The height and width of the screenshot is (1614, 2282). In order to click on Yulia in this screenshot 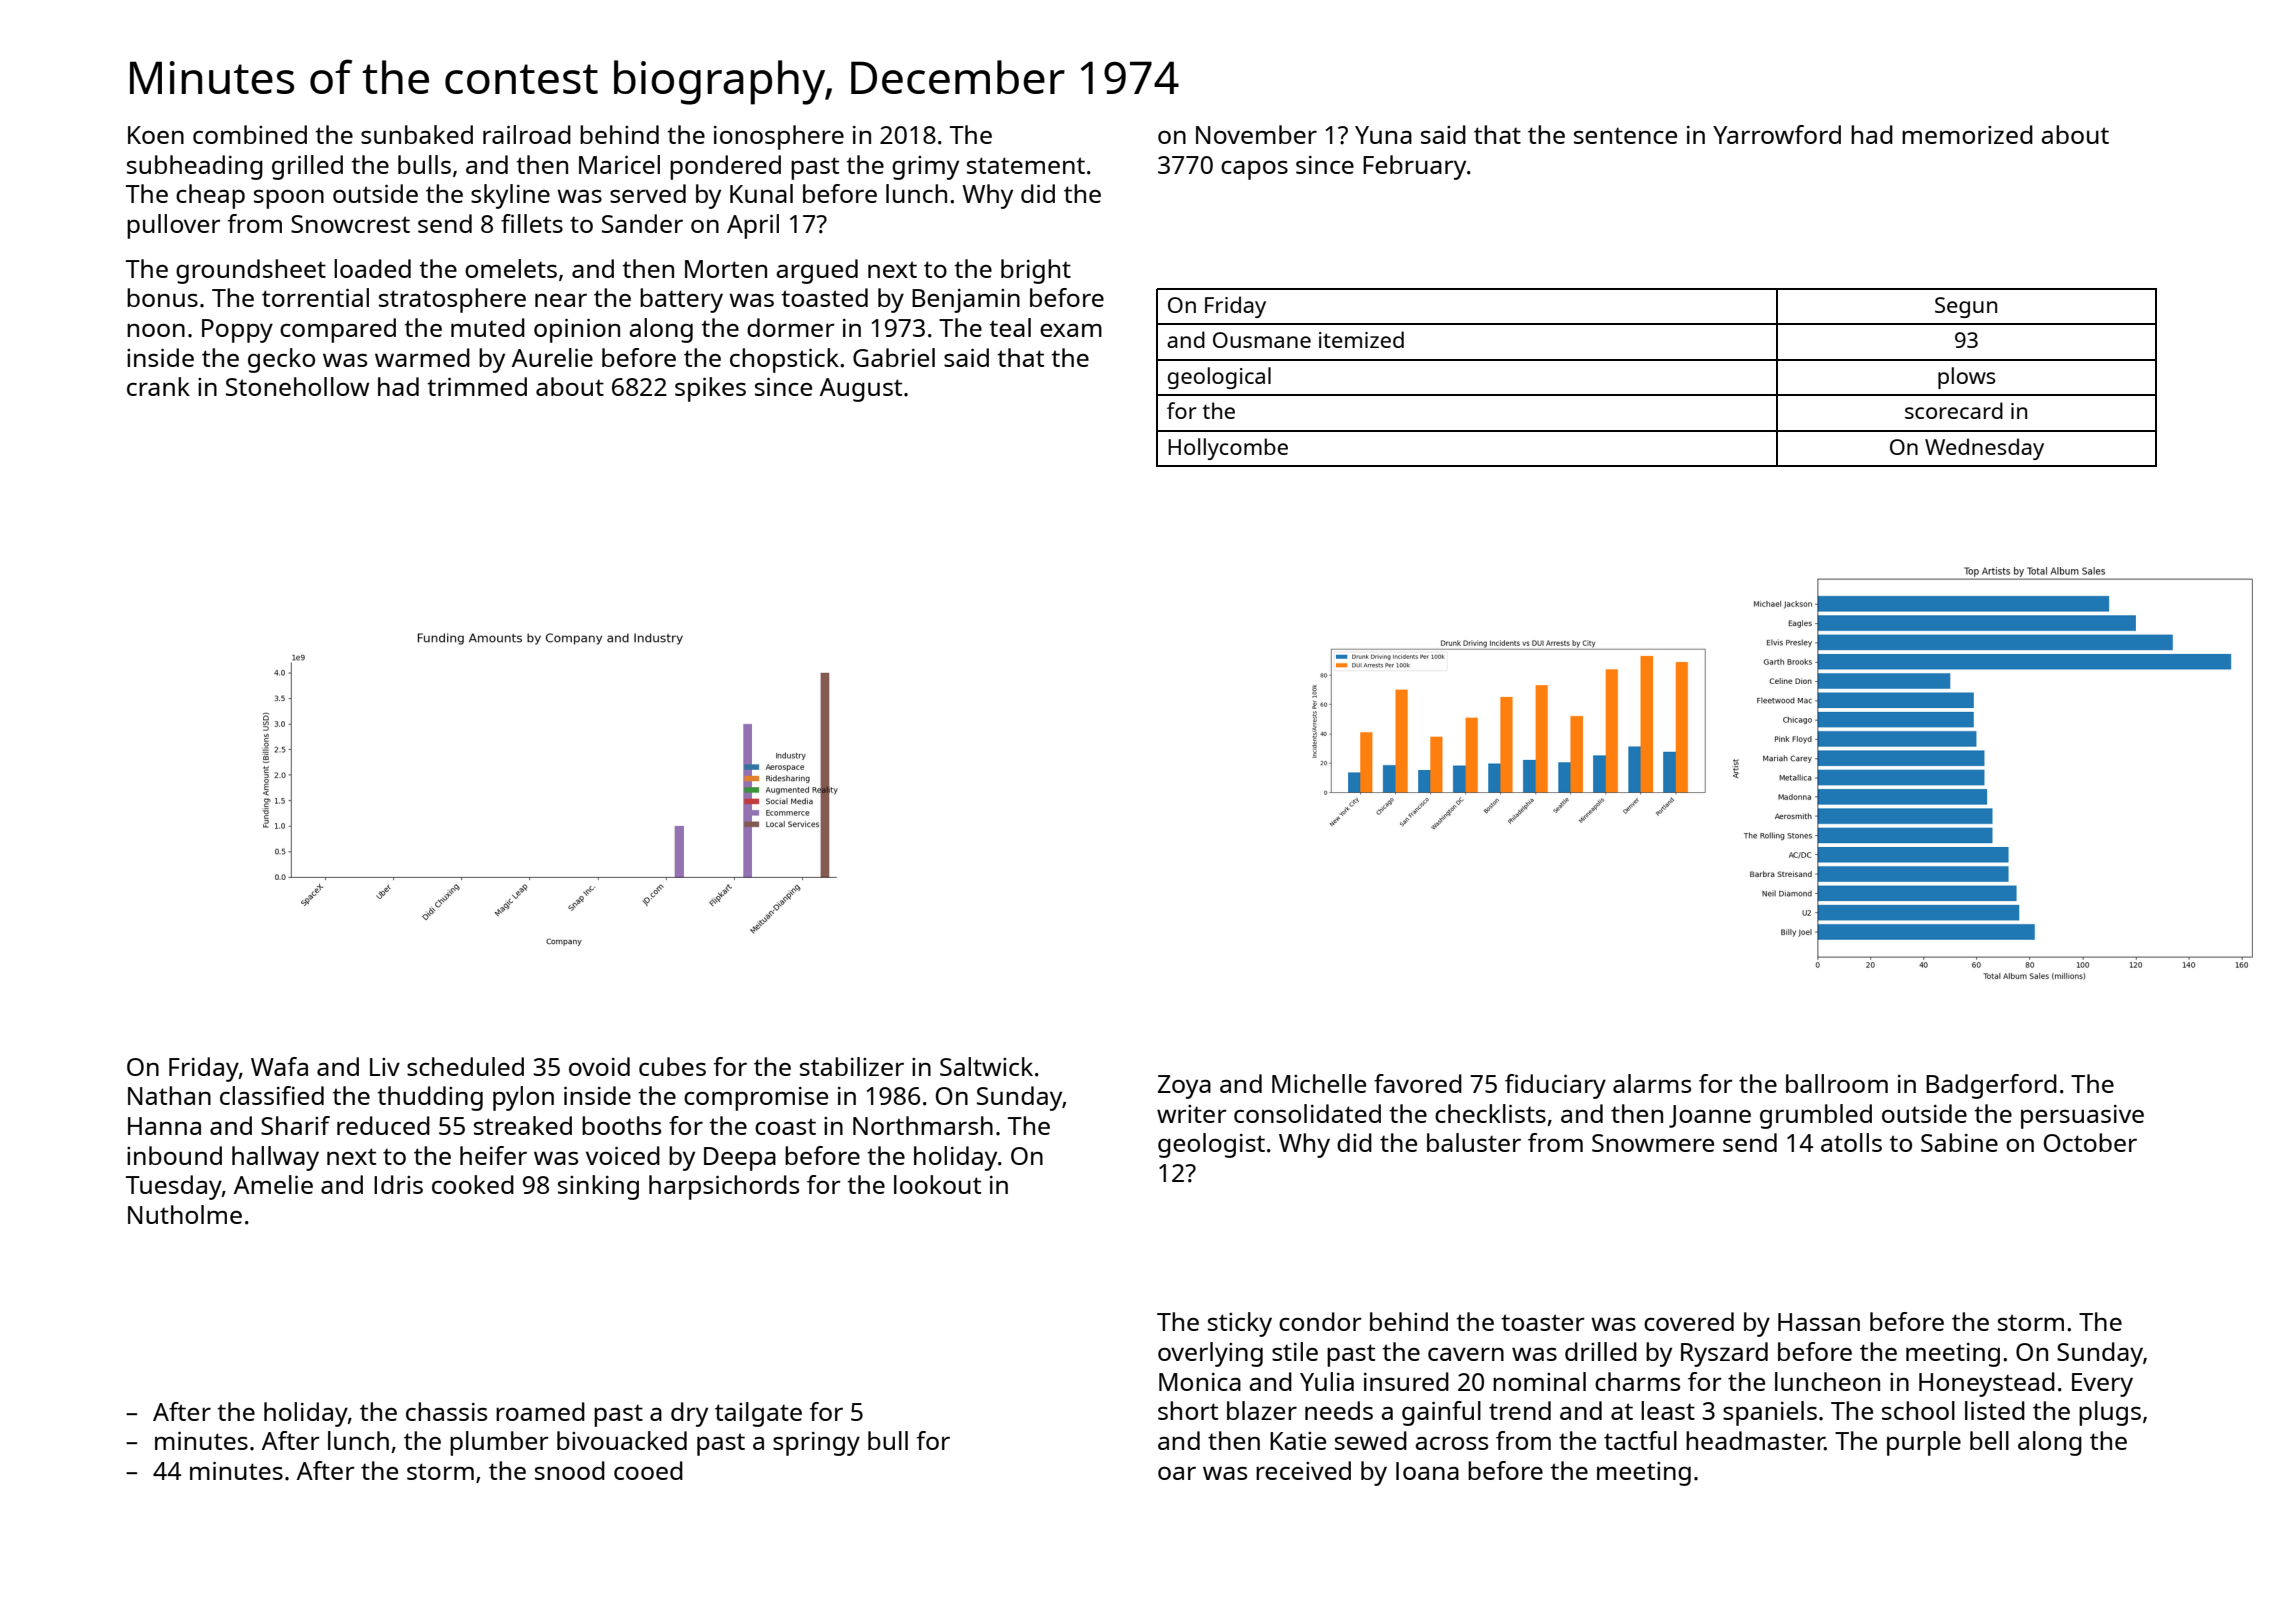, I will do `click(1327, 1381)`.
